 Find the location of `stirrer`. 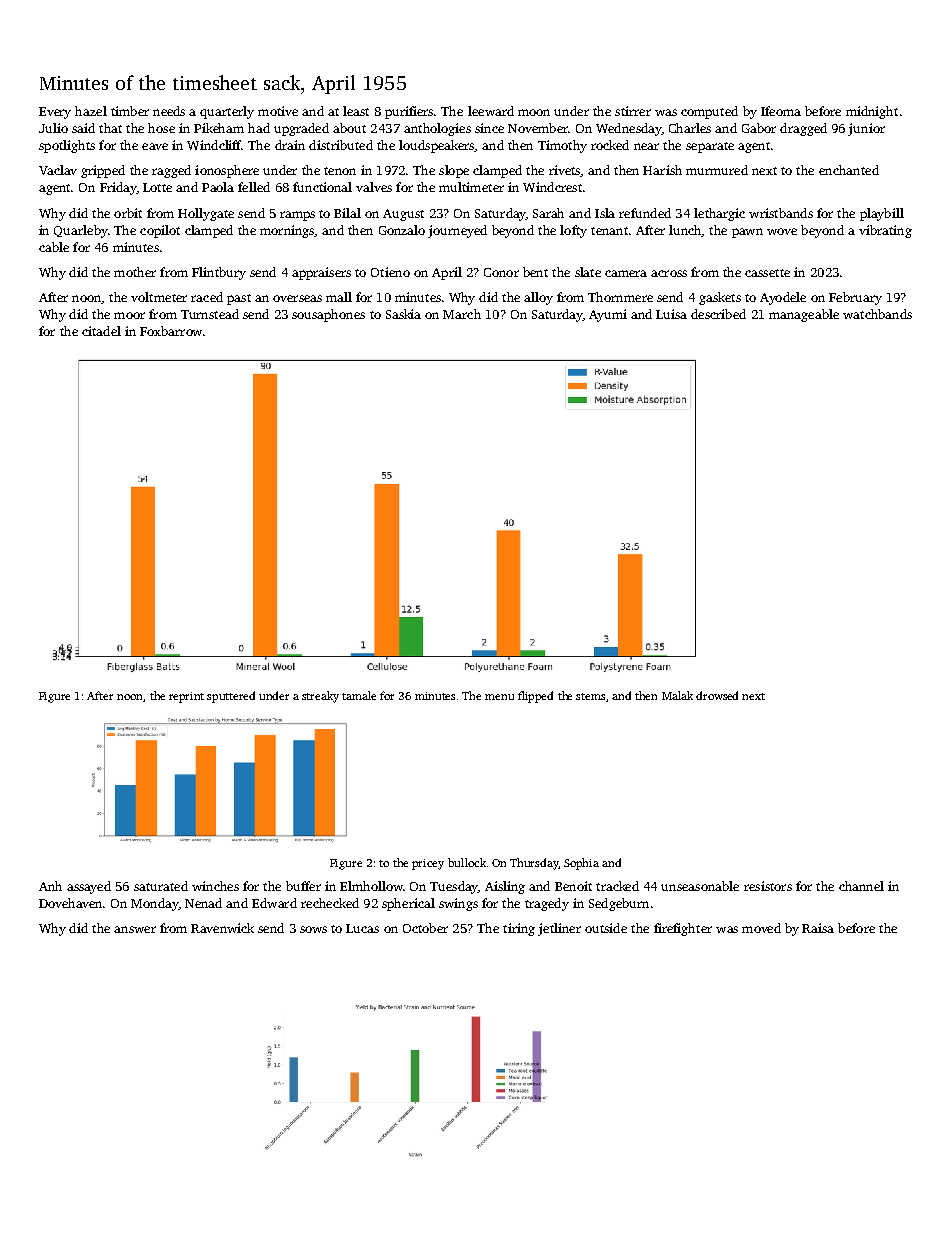

stirrer is located at coordinates (633, 111).
